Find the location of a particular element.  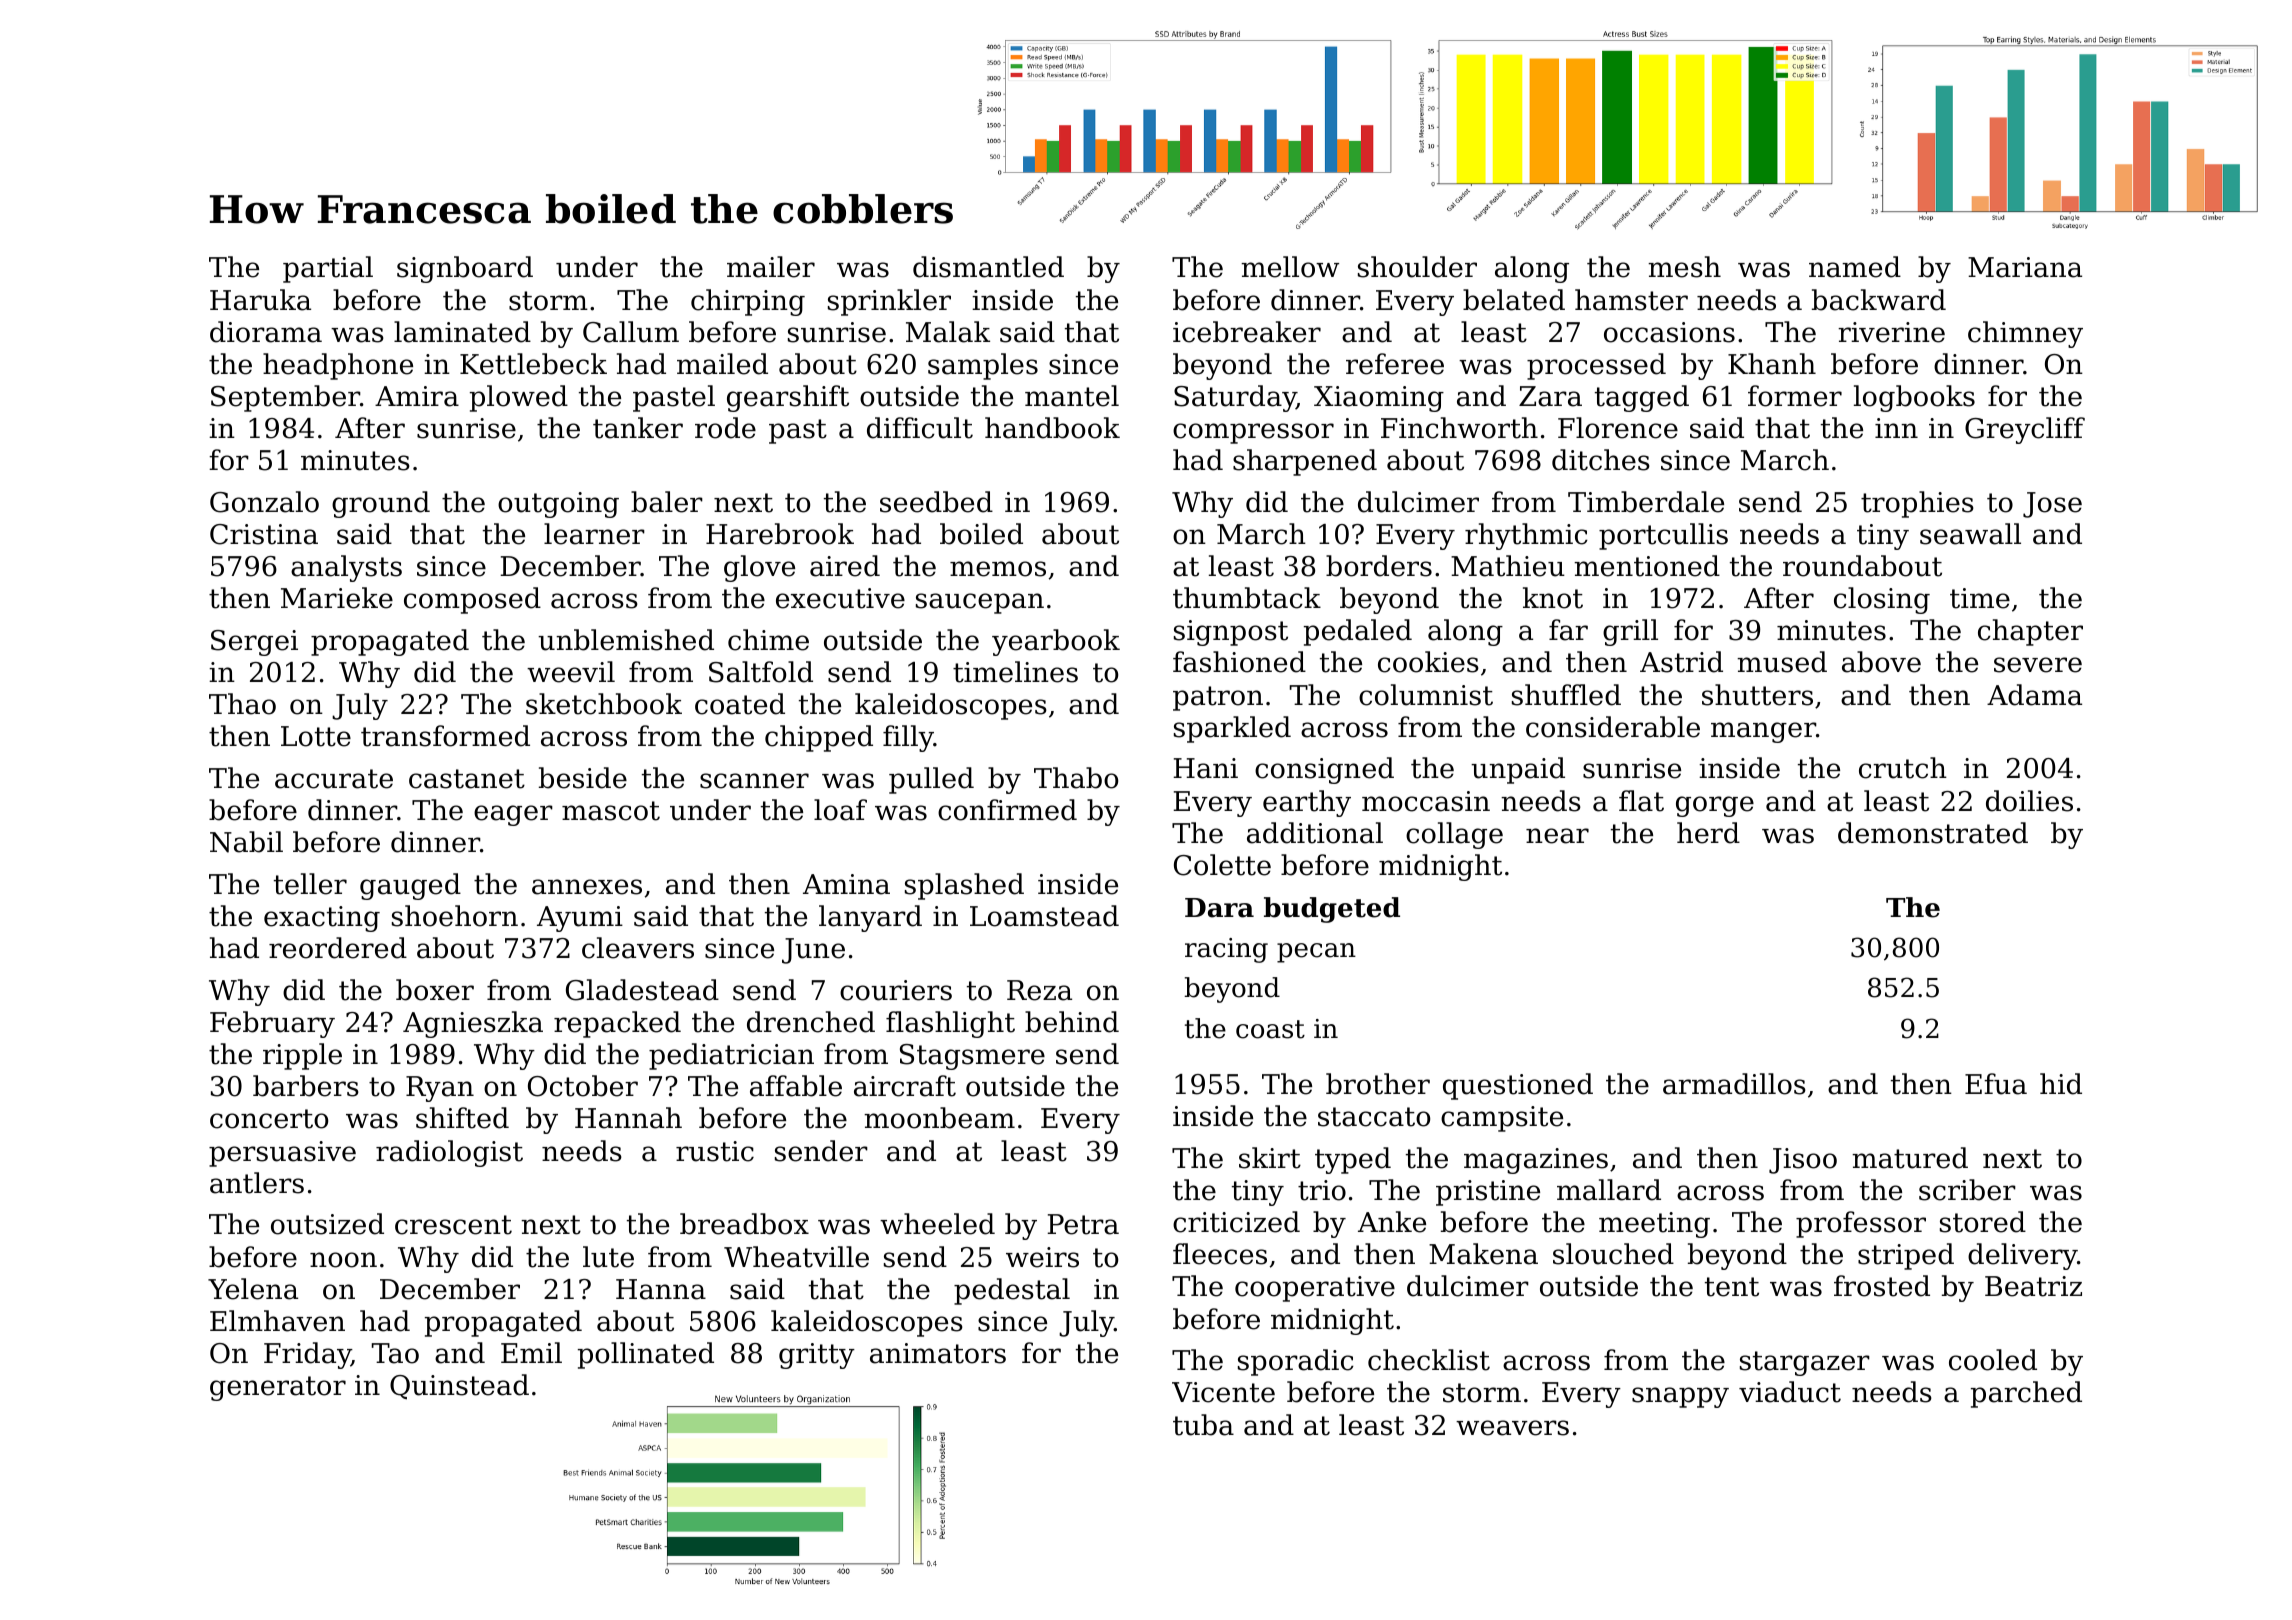

Thao is located at coordinates (242, 704).
